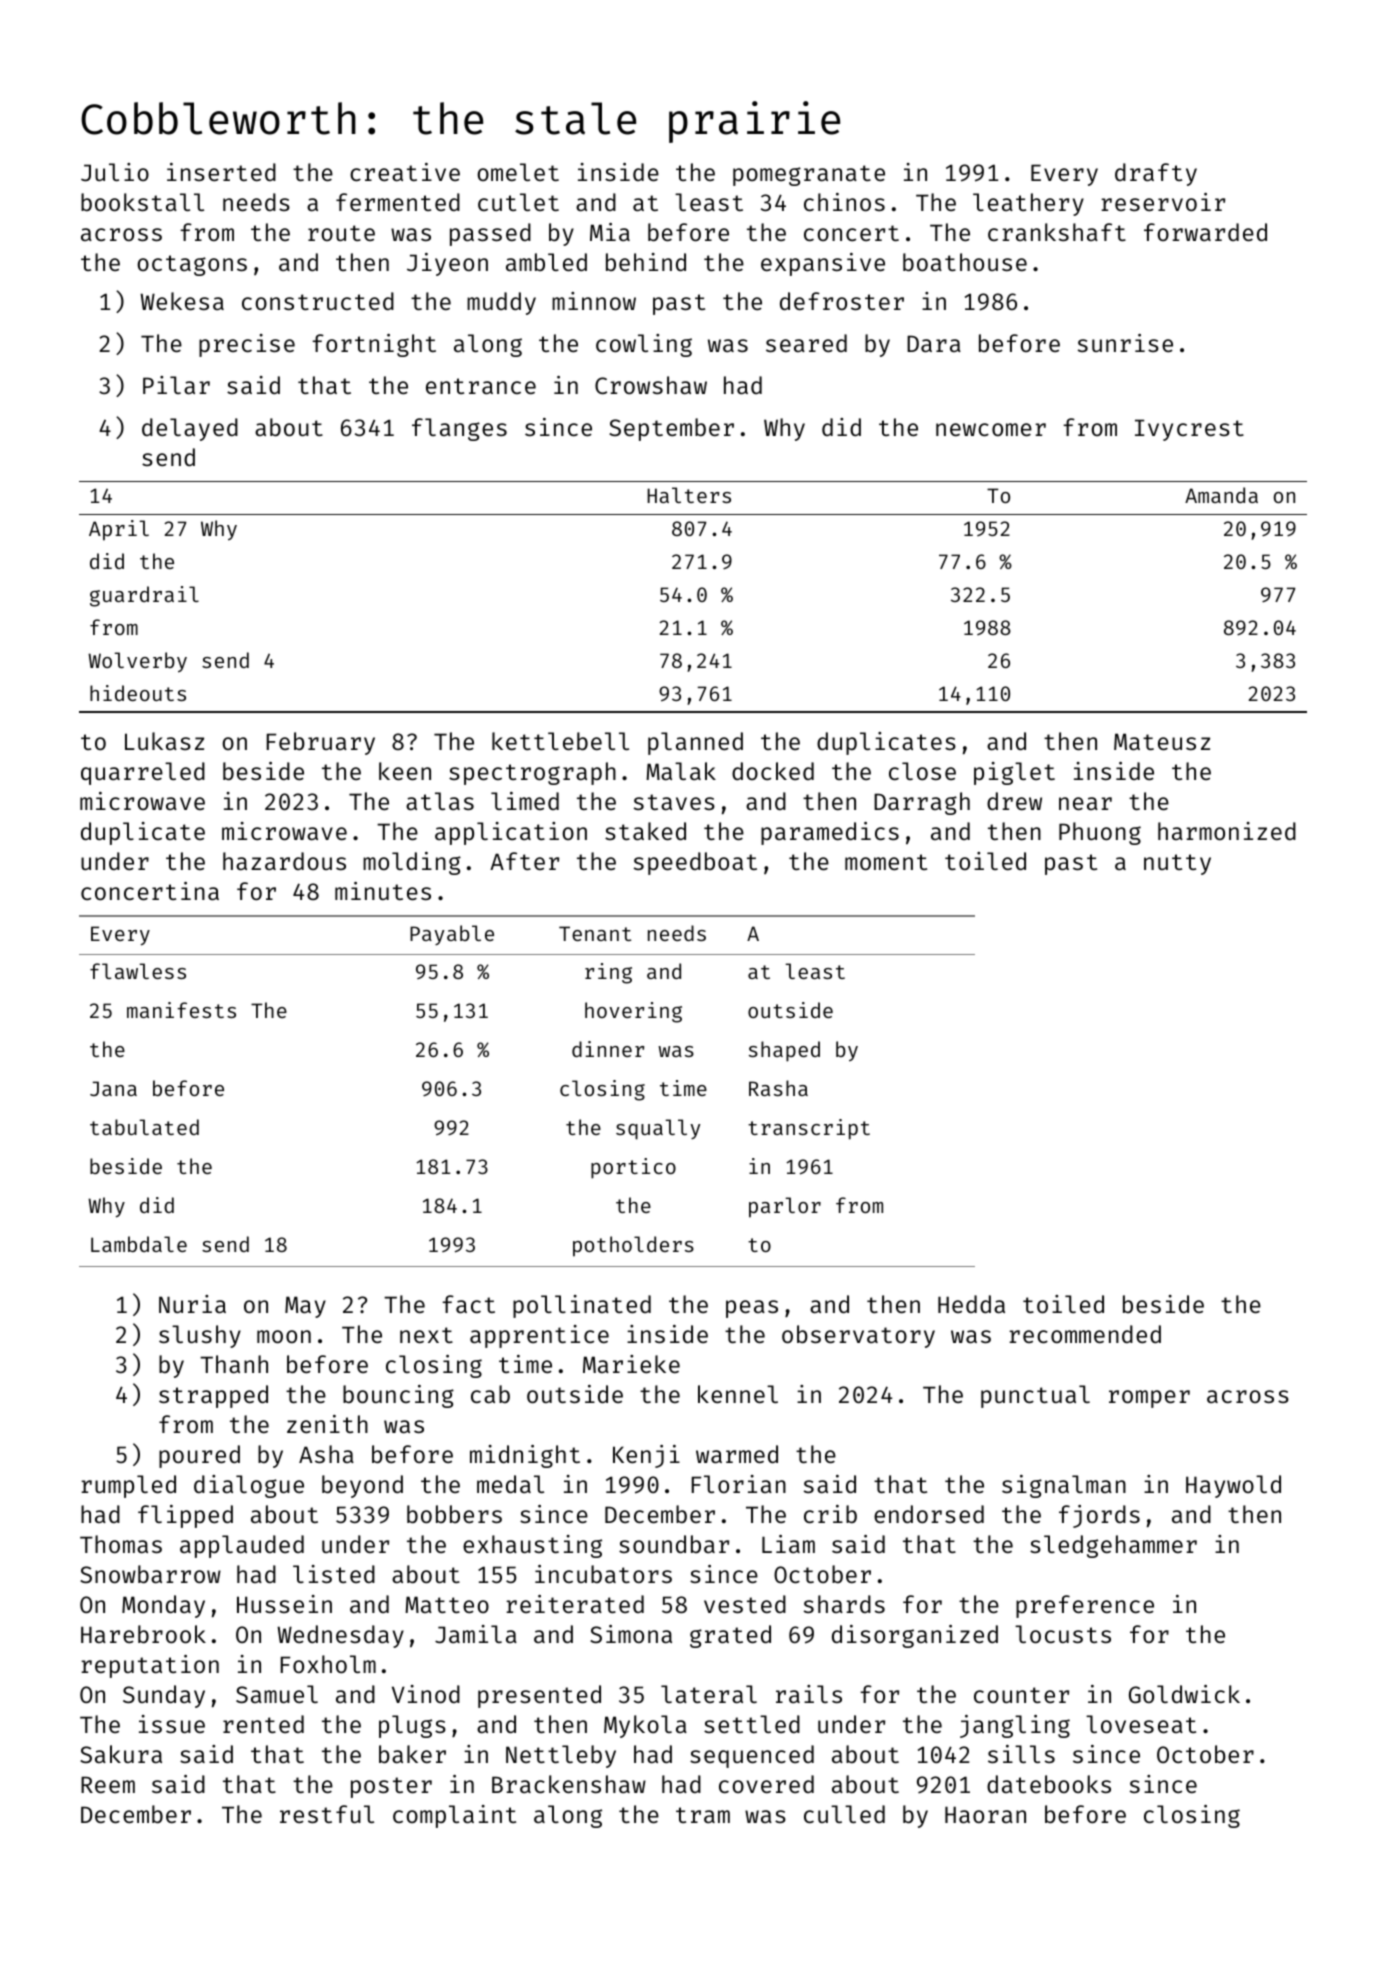 The height and width of the image is (1969, 1386). Describe the element at coordinates (610, 232) in the image. I see `Mia` at that location.
